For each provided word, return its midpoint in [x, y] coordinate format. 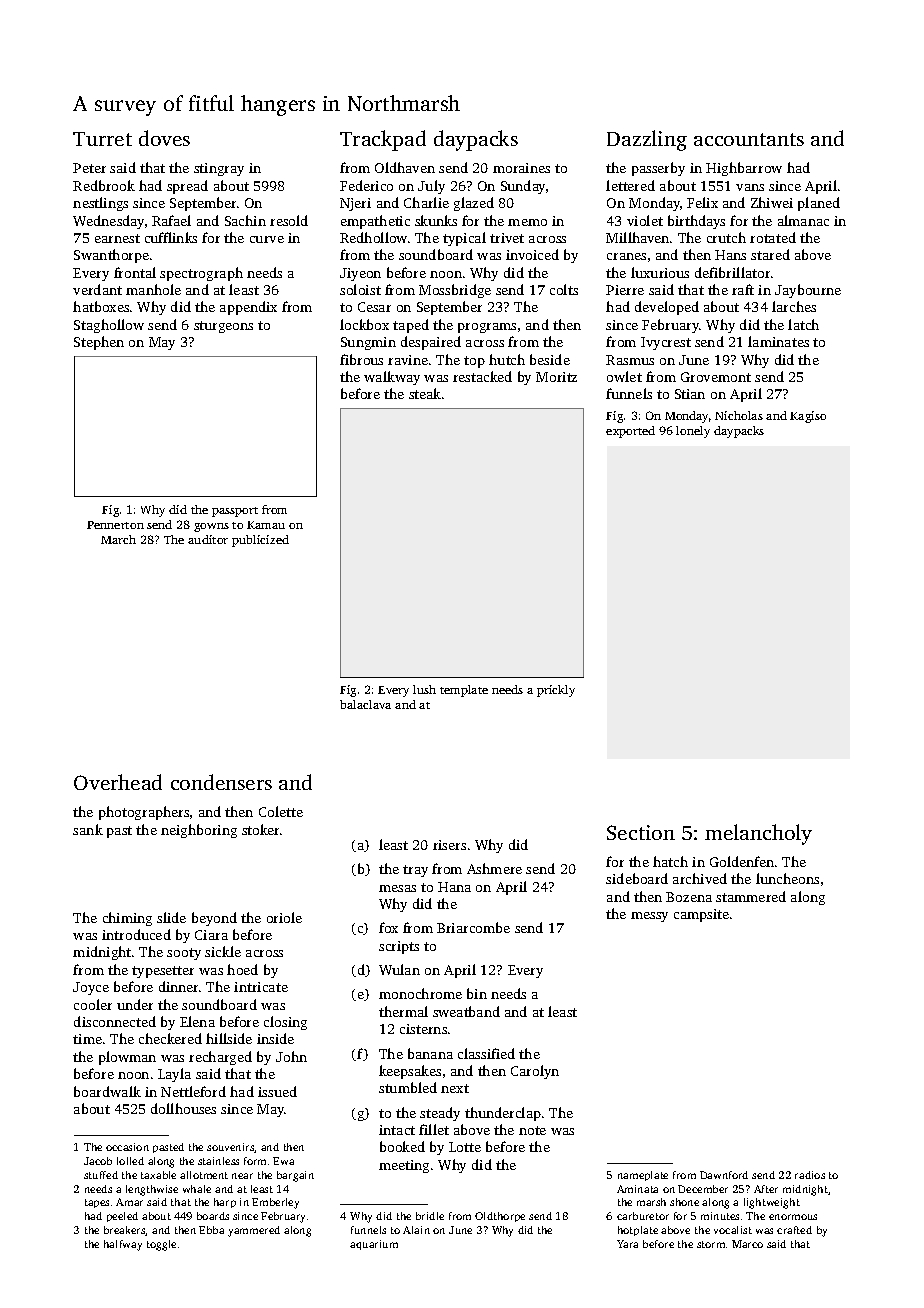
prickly [556, 691]
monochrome [420, 993]
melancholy [758, 834]
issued [277, 1091]
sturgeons [223, 327]
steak [425, 393]
